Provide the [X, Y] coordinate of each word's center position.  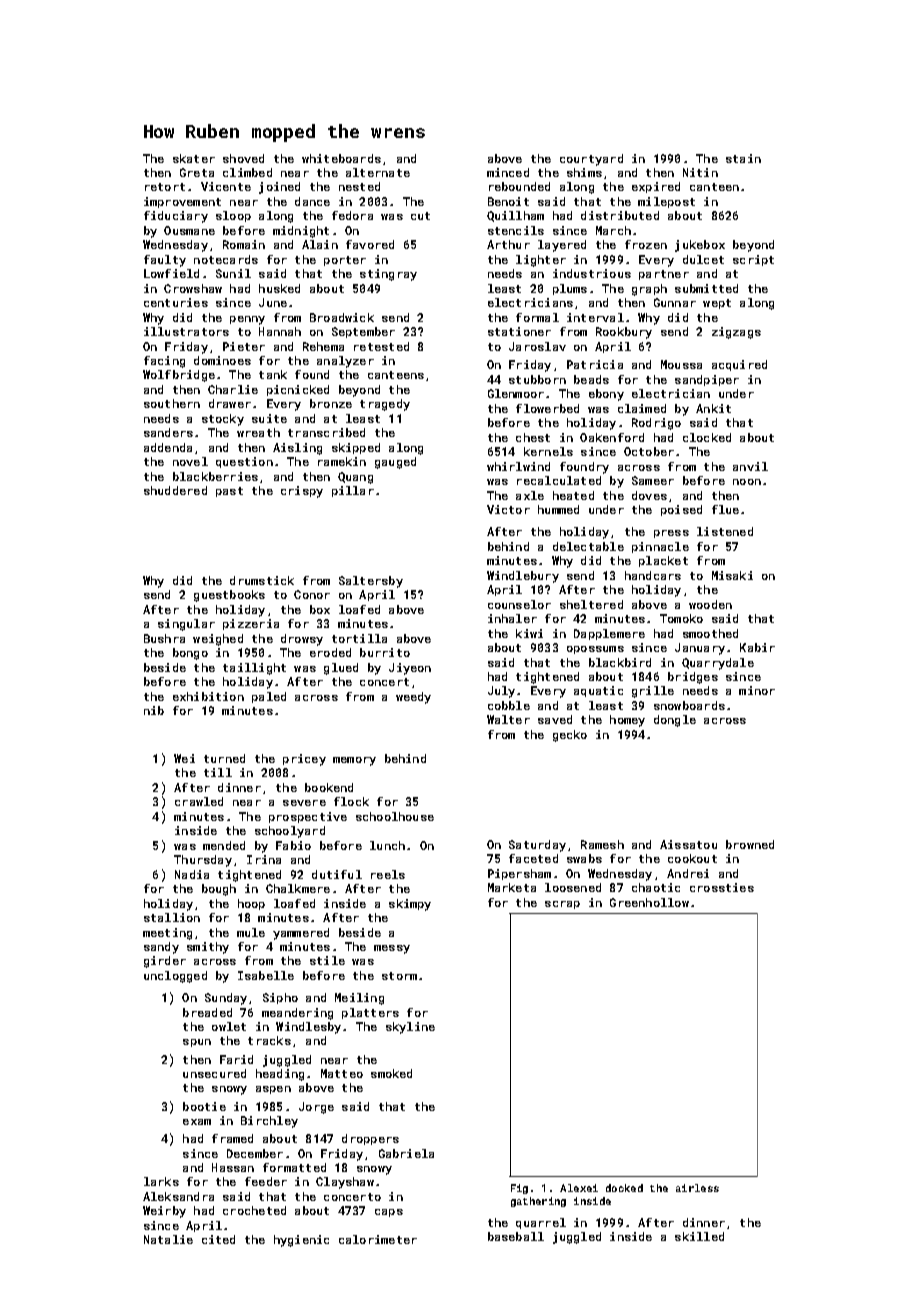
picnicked [298, 390]
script [753, 260]
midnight [301, 232]
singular [186, 625]
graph [649, 290]
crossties [722, 887]
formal [537, 317]
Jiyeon [410, 669]
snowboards [689, 705]
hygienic [301, 1241]
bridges [693, 678]
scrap [562, 905]
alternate [378, 172]
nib [154, 710]
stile [327, 960]
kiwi [529, 633]
